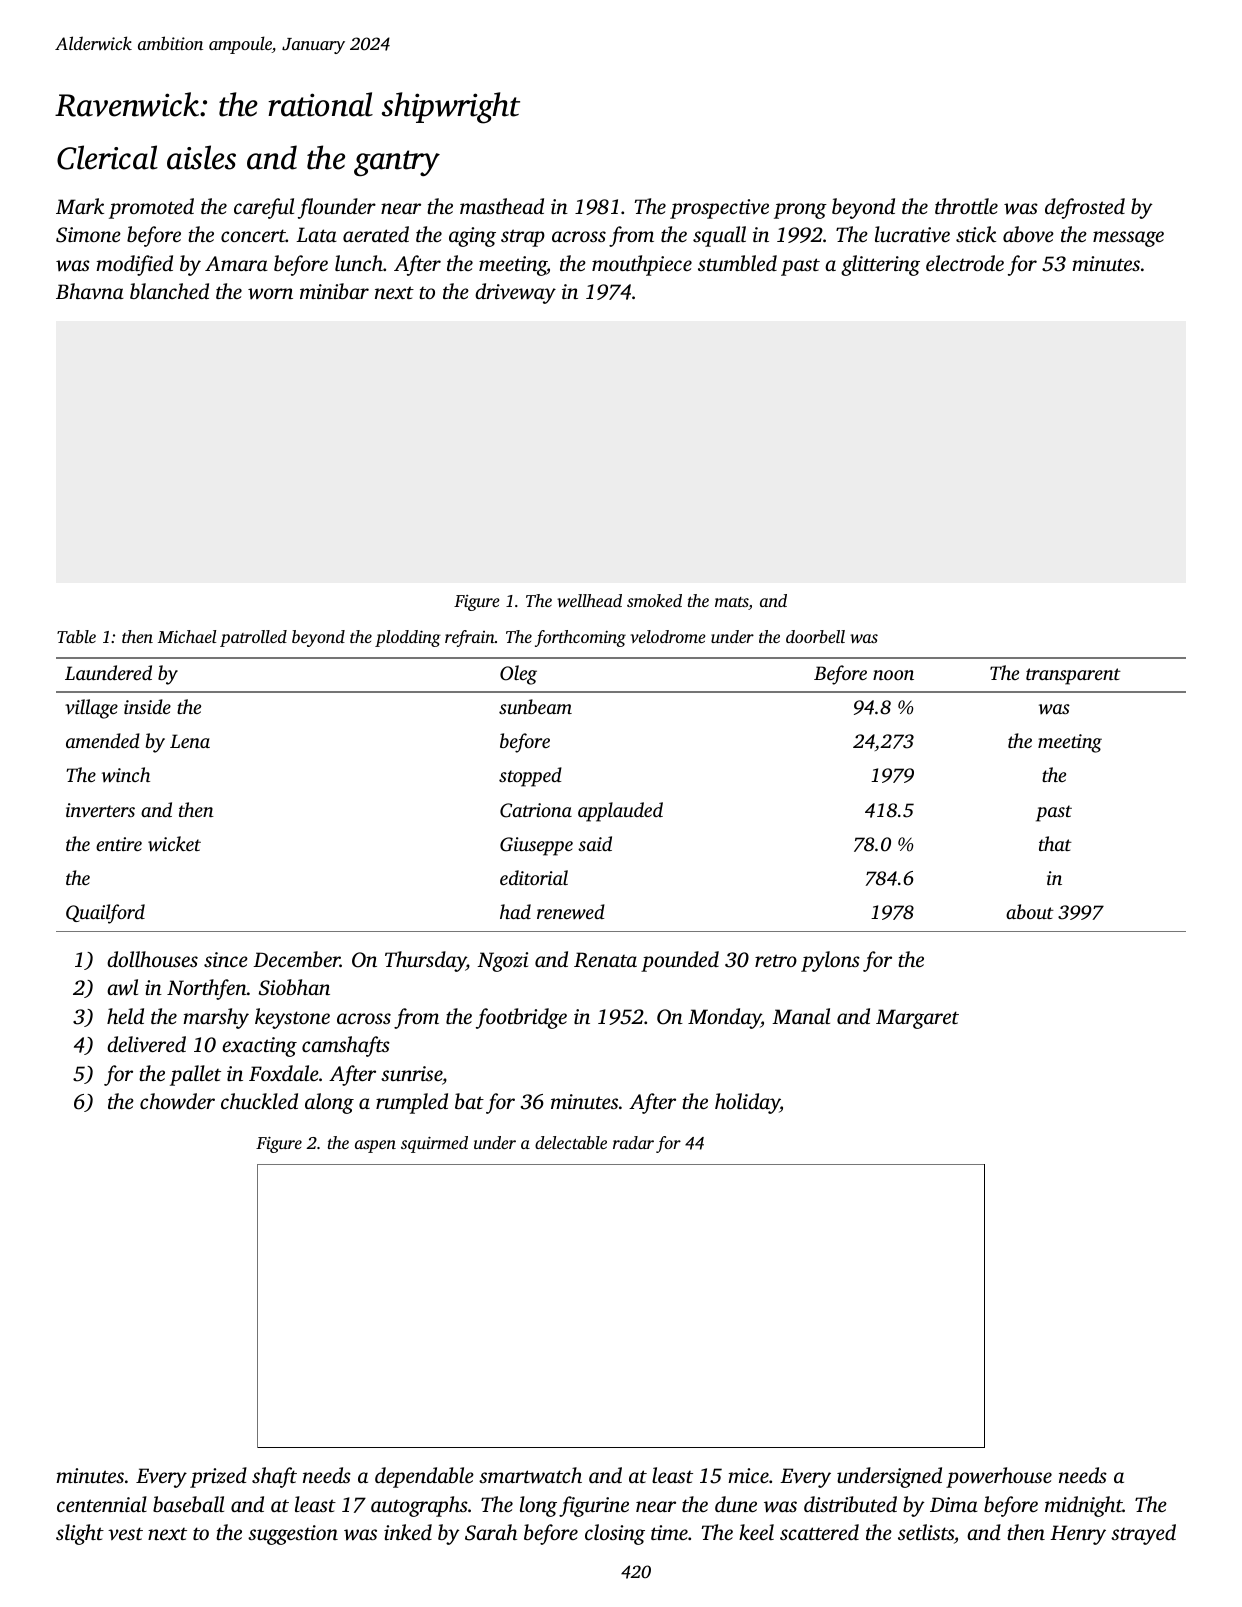  I want to click on December, so click(296, 959).
